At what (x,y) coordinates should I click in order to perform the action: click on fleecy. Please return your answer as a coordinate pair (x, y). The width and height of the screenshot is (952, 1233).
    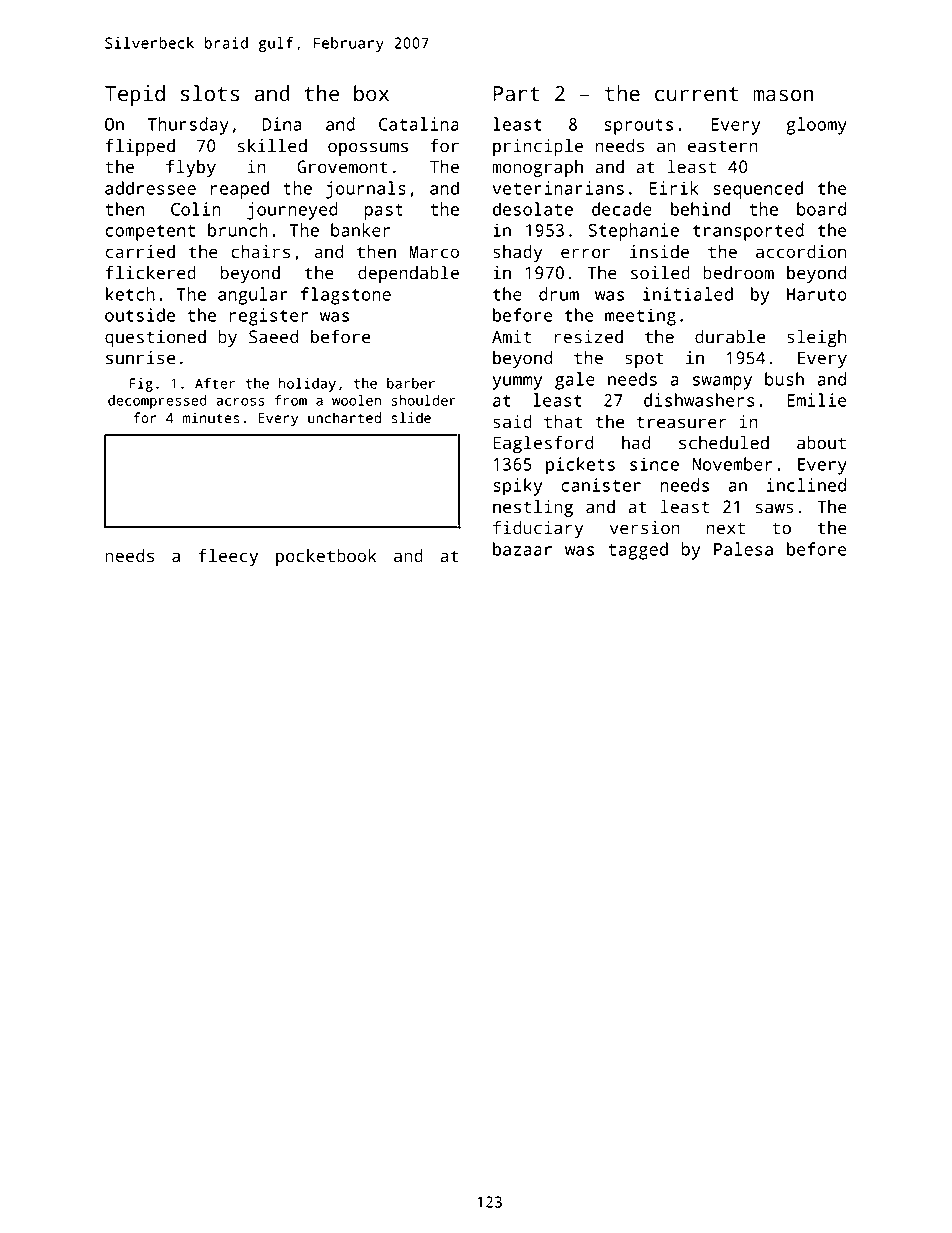
    Looking at the image, I should click on (228, 557).
